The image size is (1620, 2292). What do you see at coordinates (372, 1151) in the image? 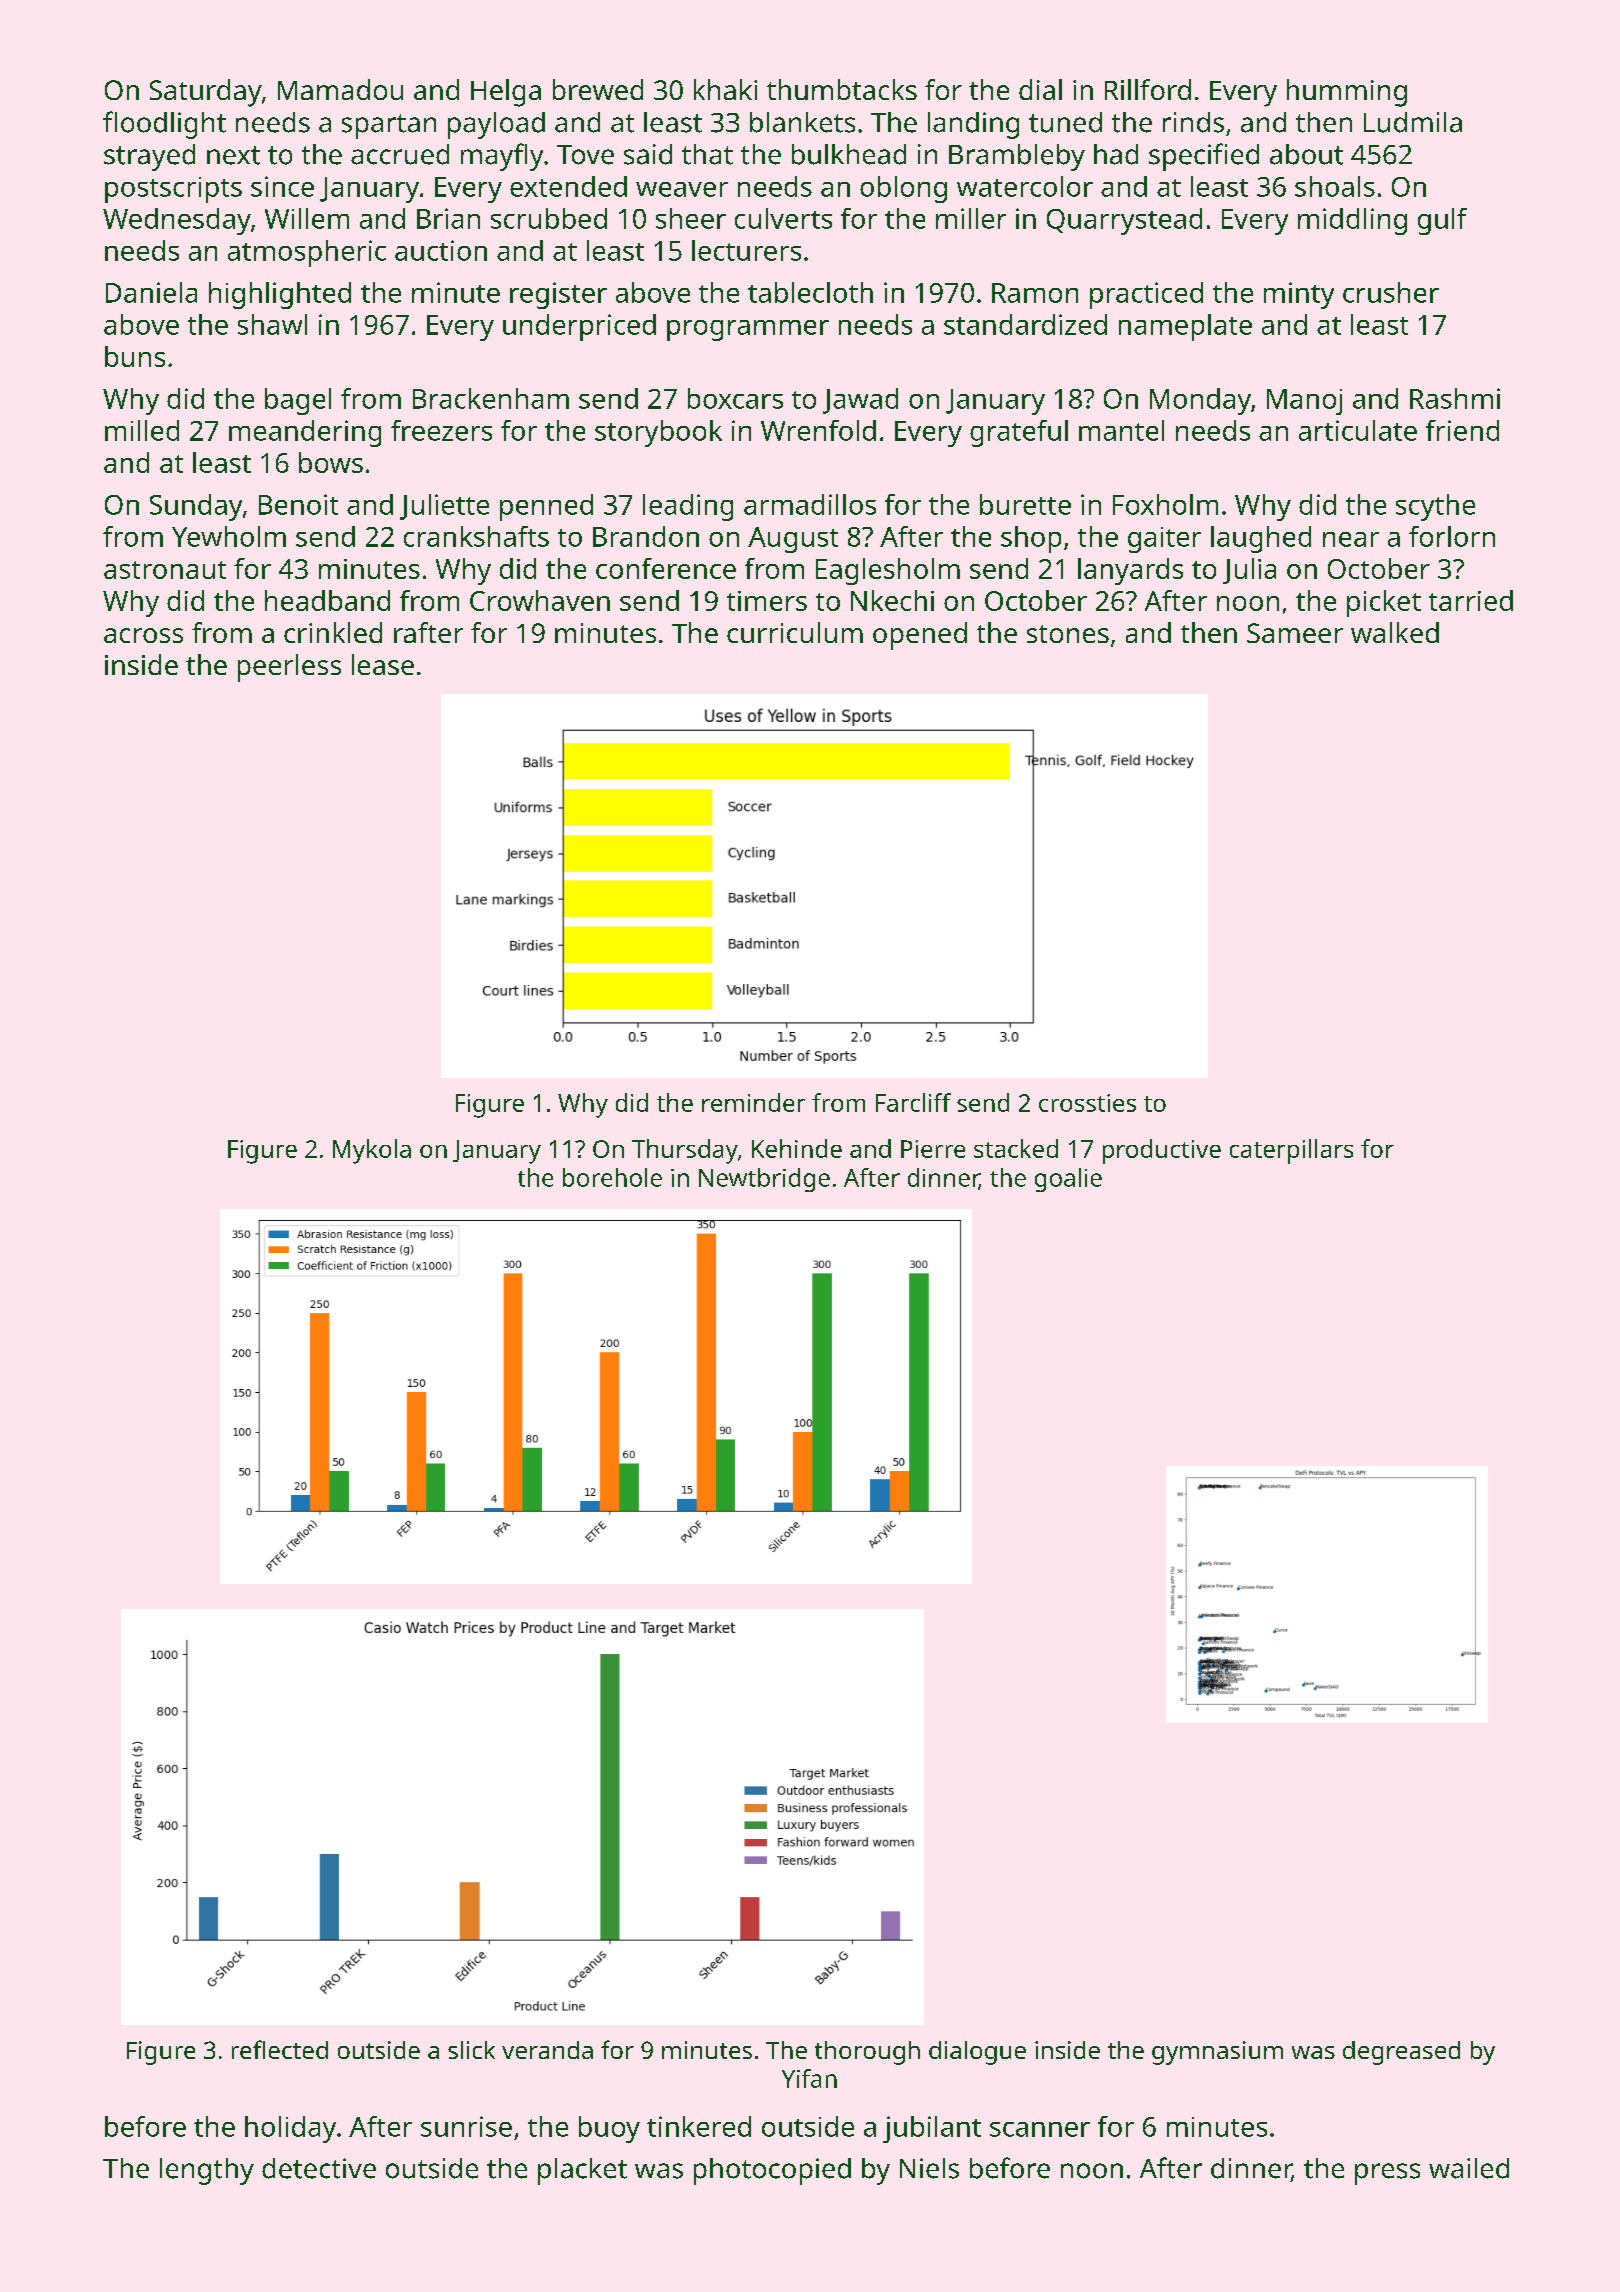
I see `Mykola` at bounding box center [372, 1151].
